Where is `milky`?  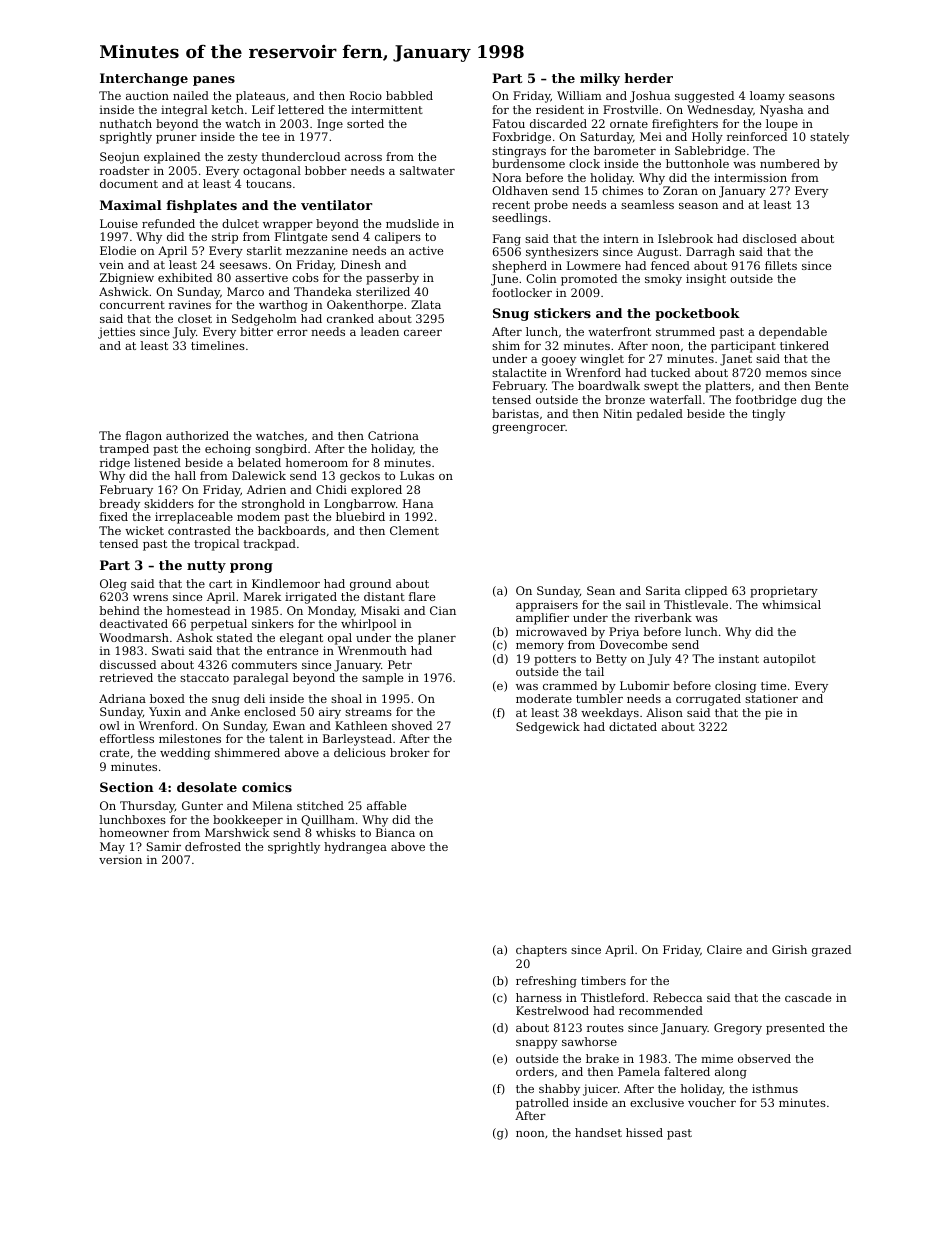 milky is located at coordinates (600, 79).
